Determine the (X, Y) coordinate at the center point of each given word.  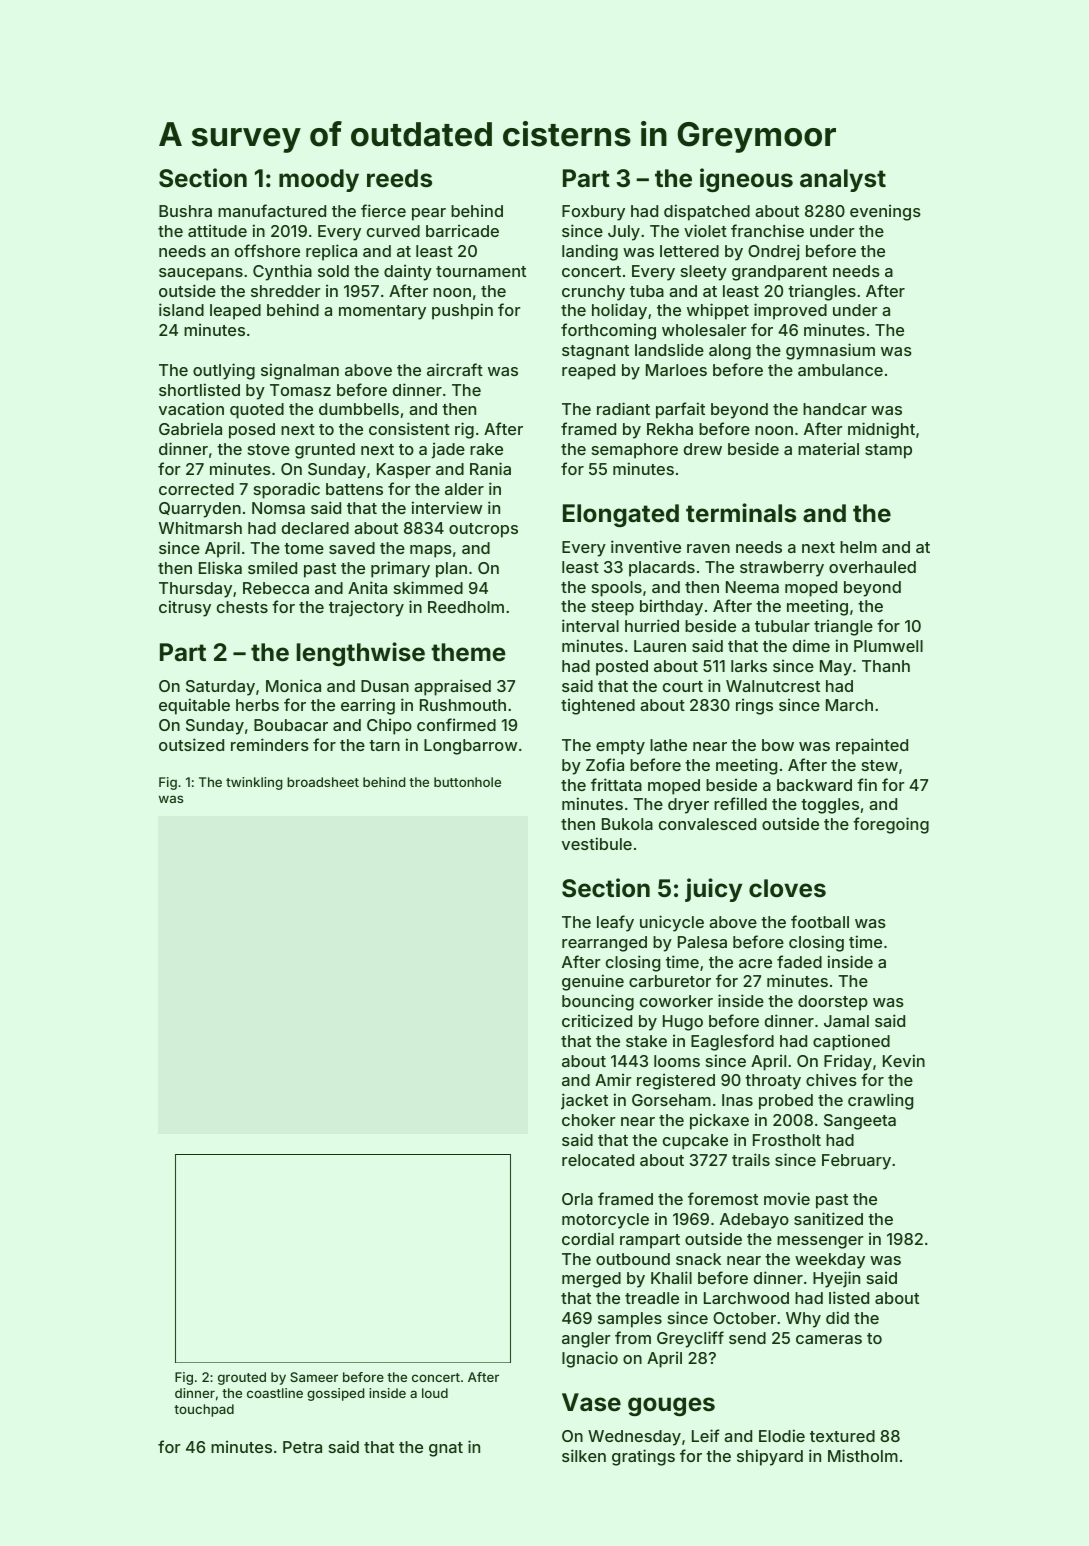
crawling (880, 1101)
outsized (191, 744)
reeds (399, 178)
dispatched (707, 212)
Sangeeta (860, 1122)
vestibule (597, 843)
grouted (242, 1378)
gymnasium (830, 351)
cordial (588, 1238)
